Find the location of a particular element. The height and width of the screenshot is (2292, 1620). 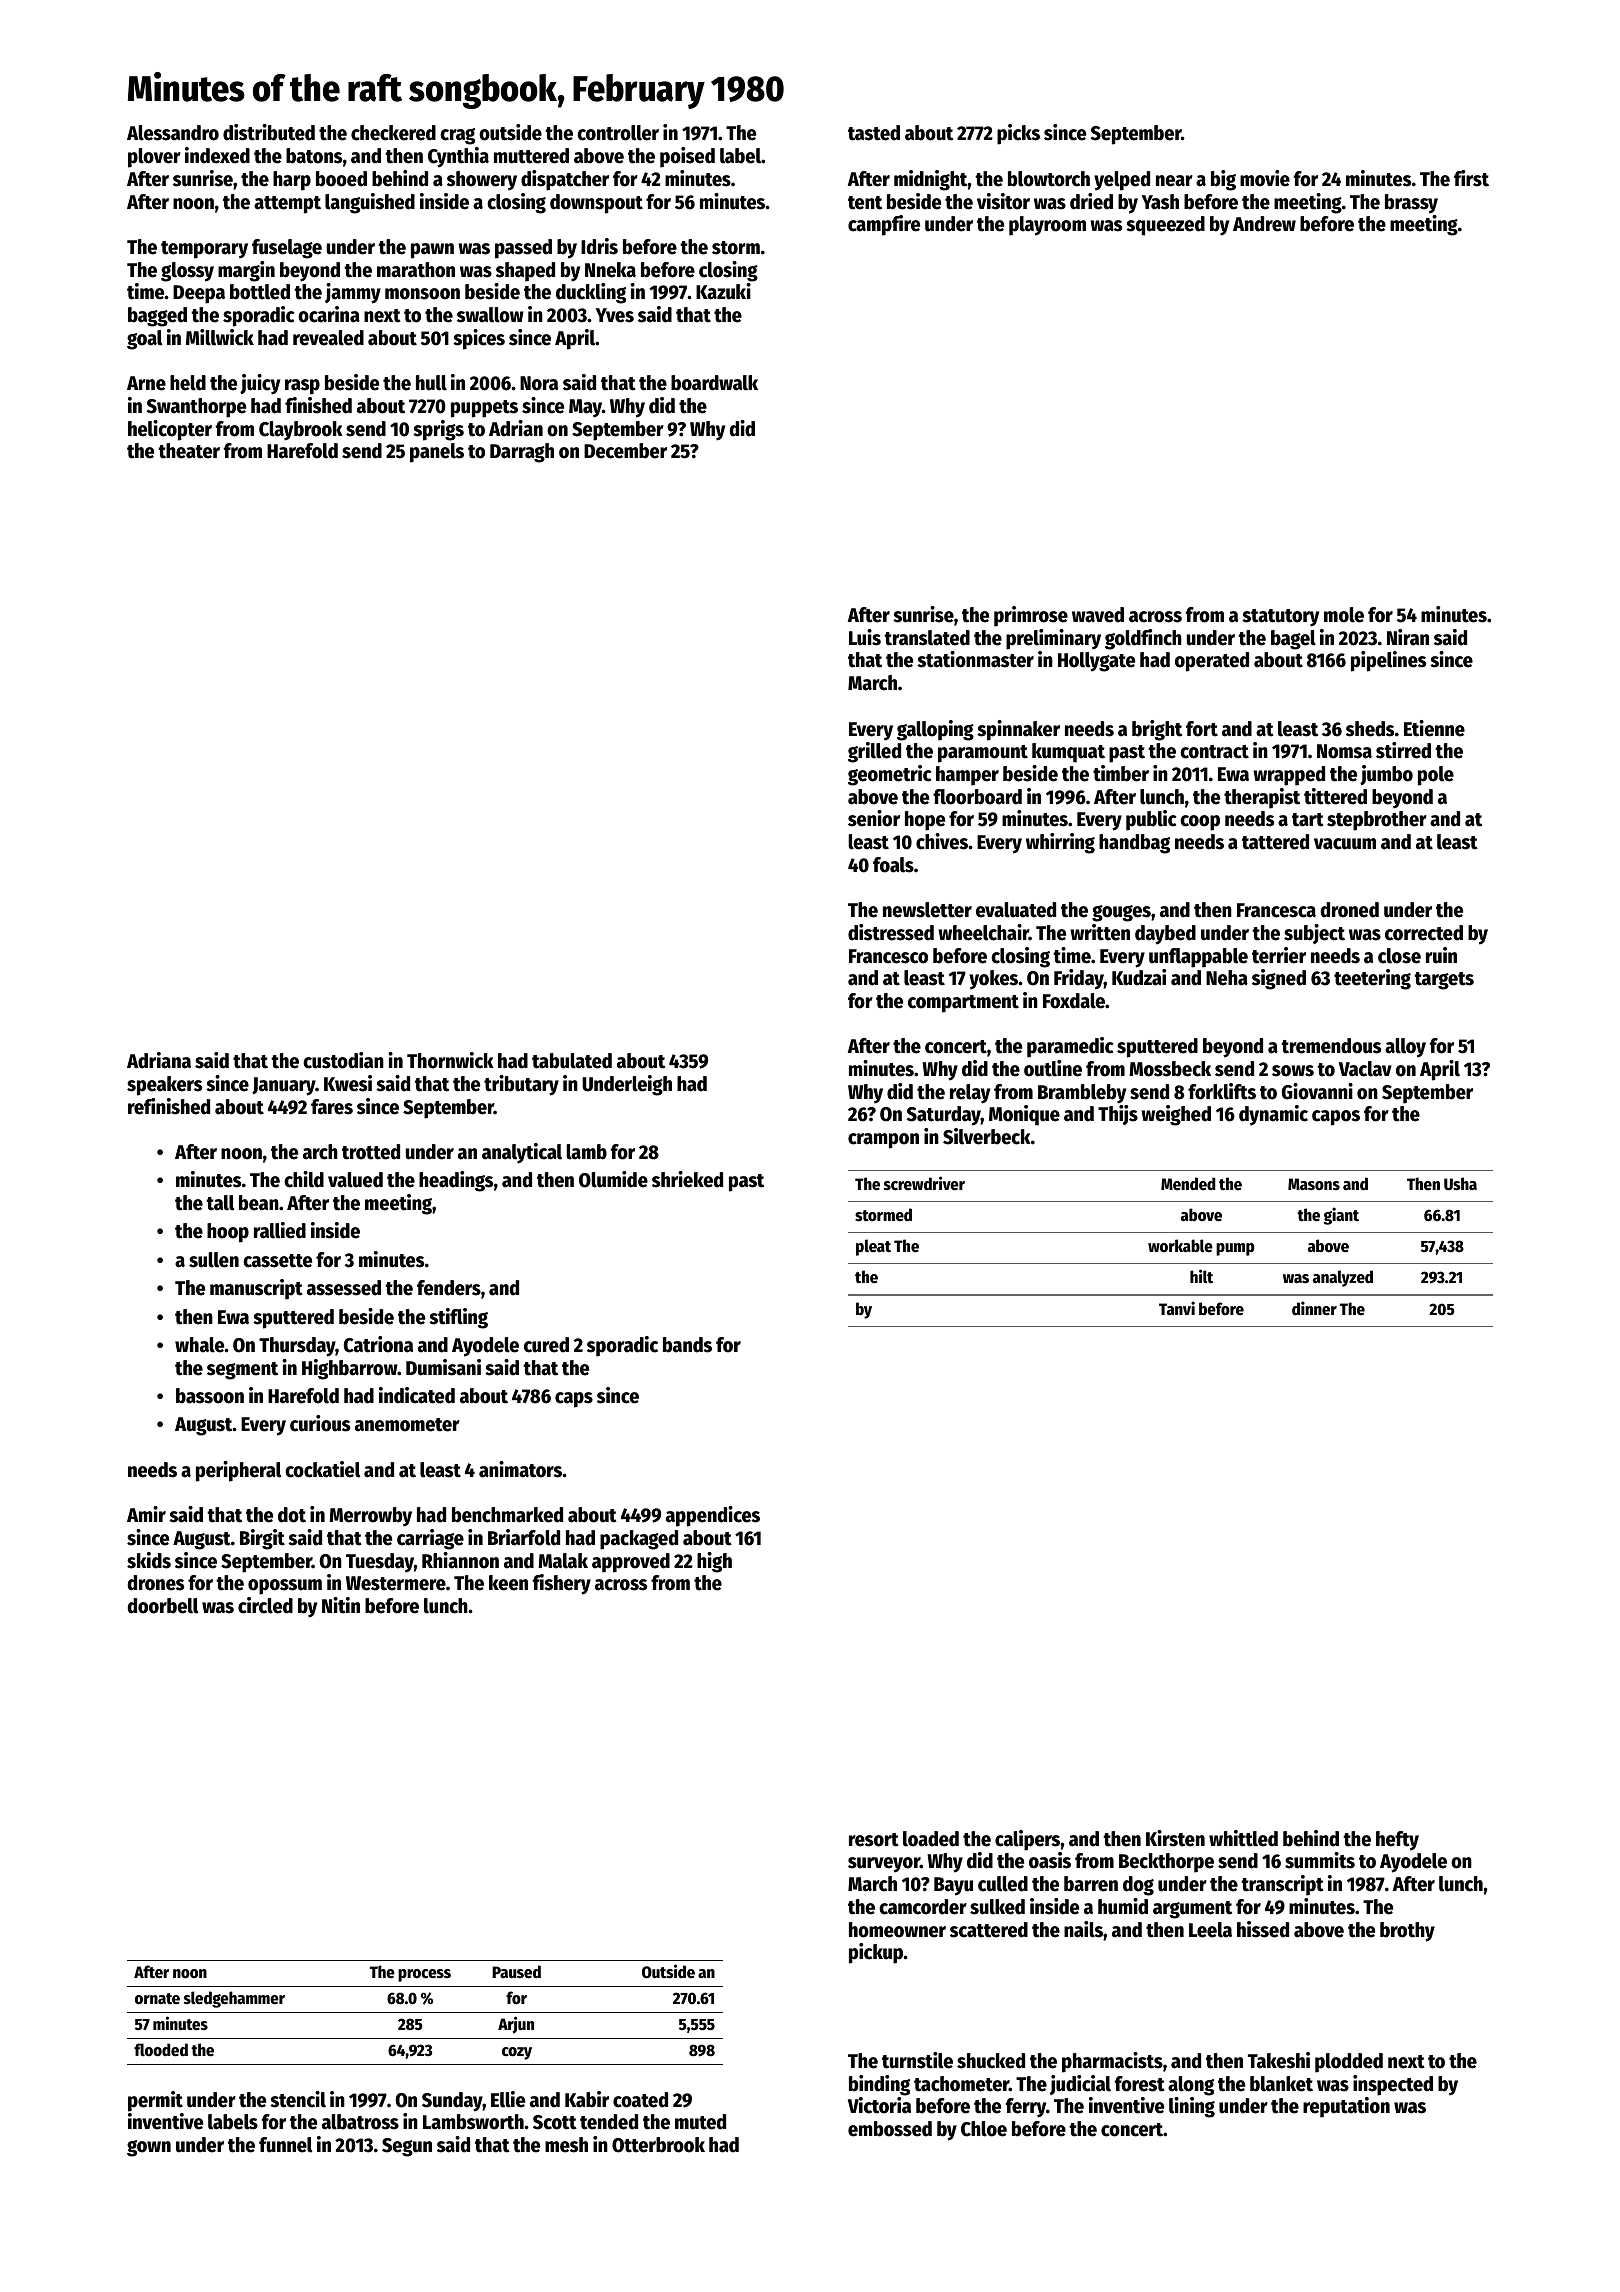

funnel is located at coordinates (285, 2145).
